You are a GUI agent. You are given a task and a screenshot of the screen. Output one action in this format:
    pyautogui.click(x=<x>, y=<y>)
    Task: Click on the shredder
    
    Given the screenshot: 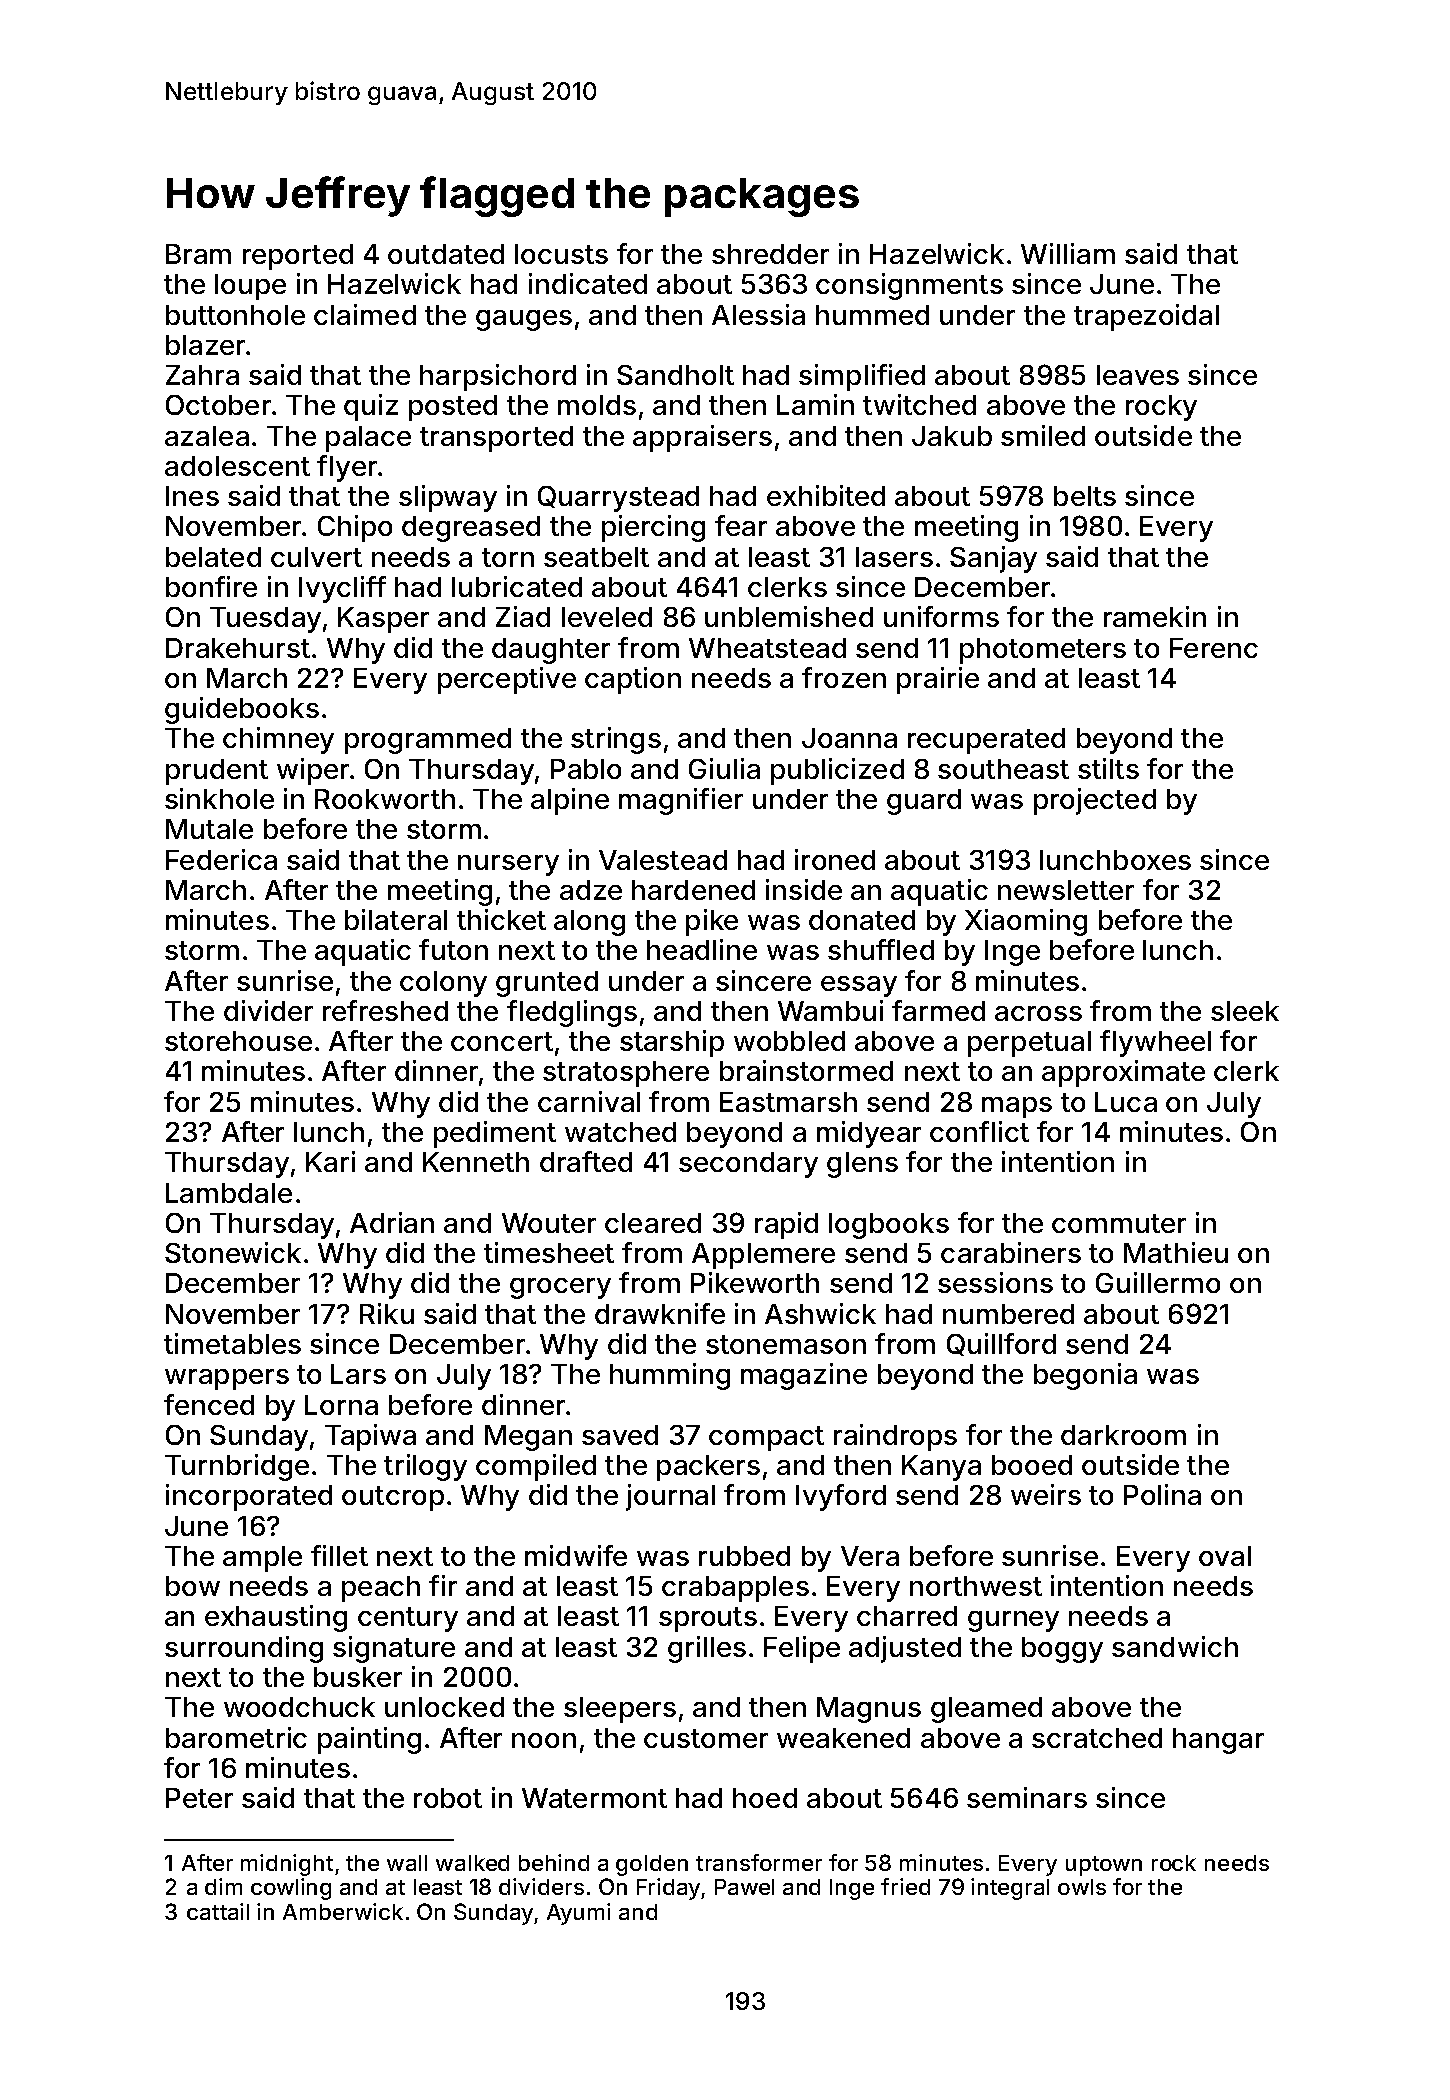 What is the action you would take?
    pyautogui.click(x=770, y=254)
